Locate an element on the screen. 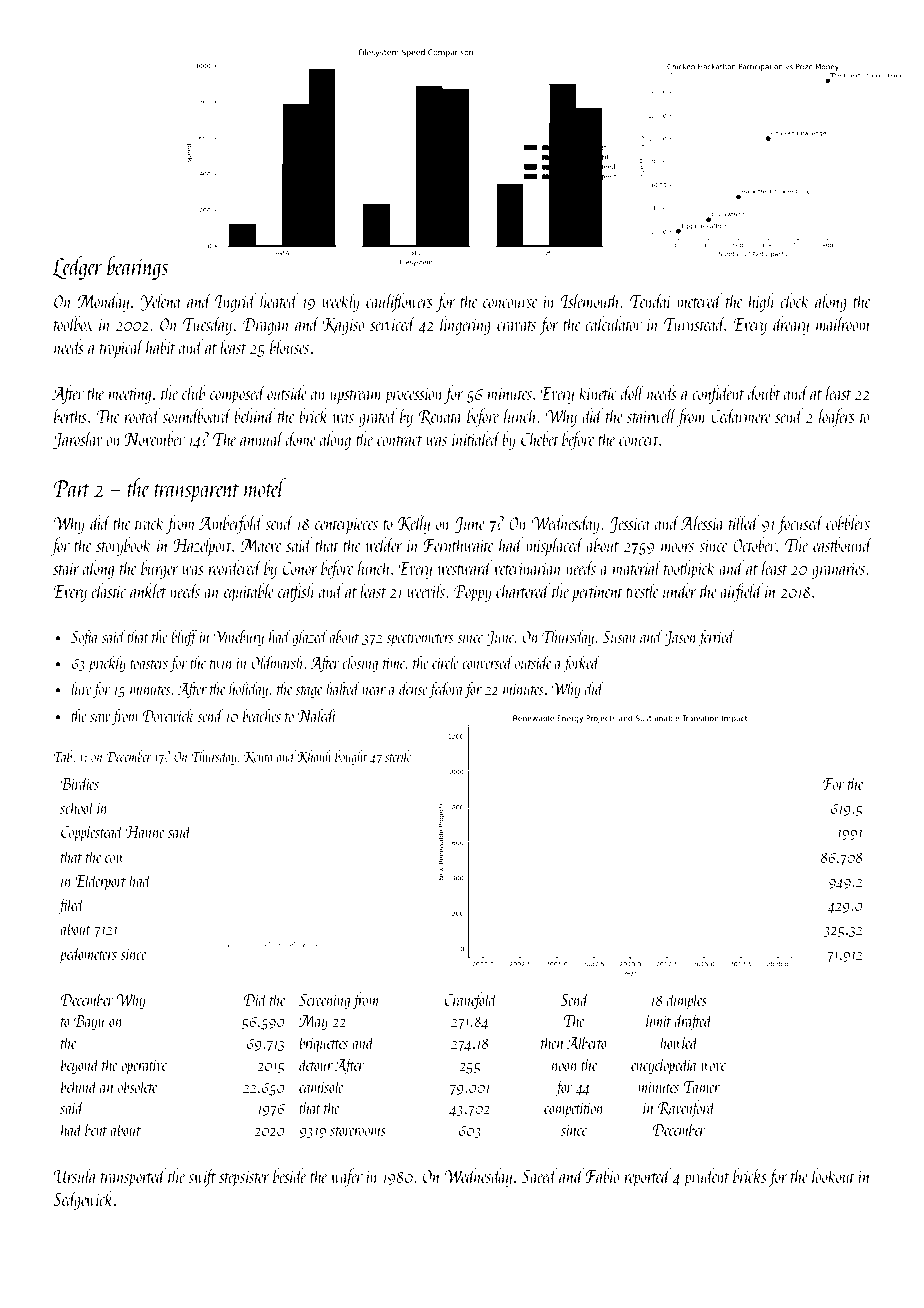 The height and width of the screenshot is (1308, 924). clock is located at coordinates (795, 300).
